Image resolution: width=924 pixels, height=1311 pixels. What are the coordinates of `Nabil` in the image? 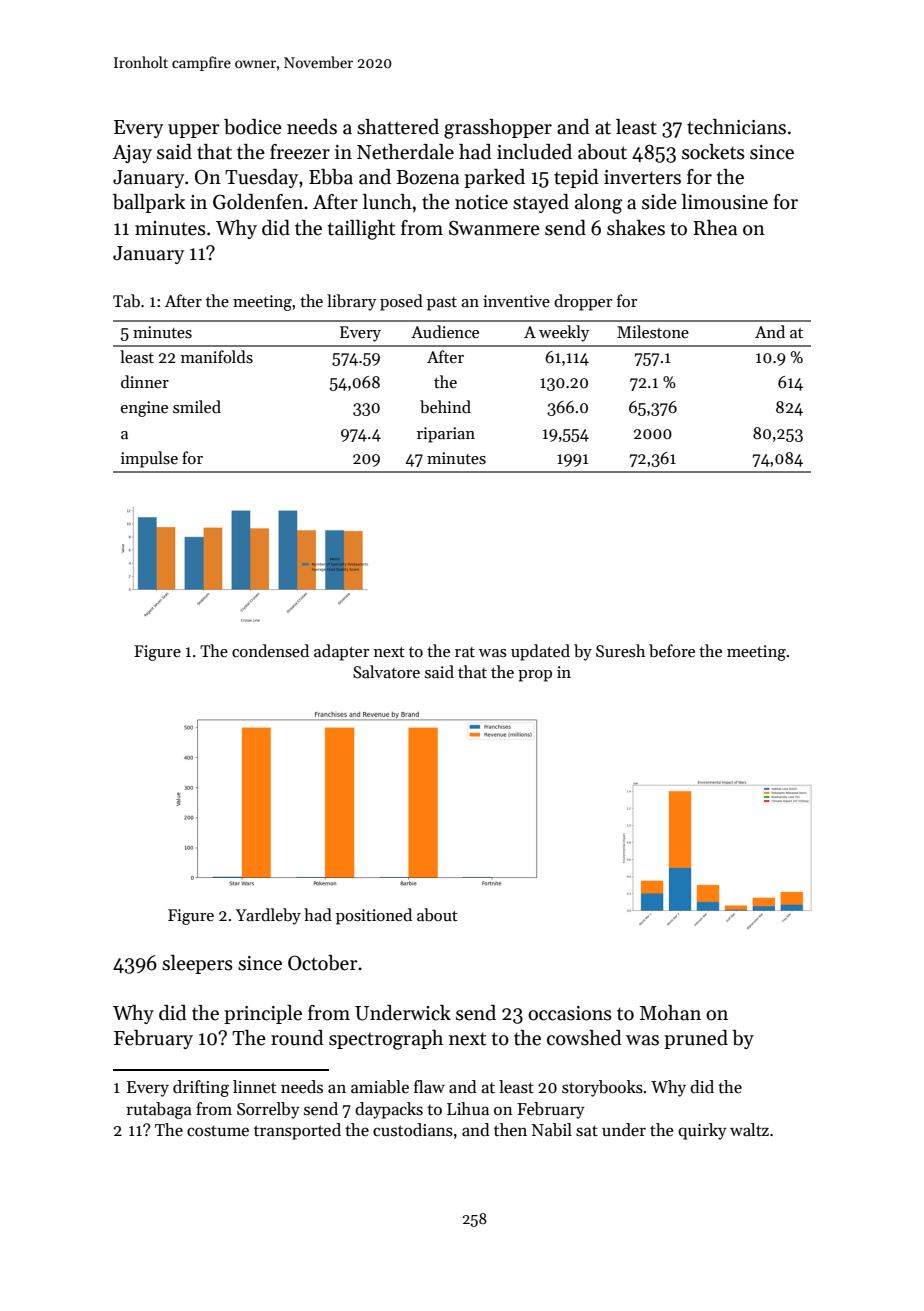 It's located at (552, 1130).
